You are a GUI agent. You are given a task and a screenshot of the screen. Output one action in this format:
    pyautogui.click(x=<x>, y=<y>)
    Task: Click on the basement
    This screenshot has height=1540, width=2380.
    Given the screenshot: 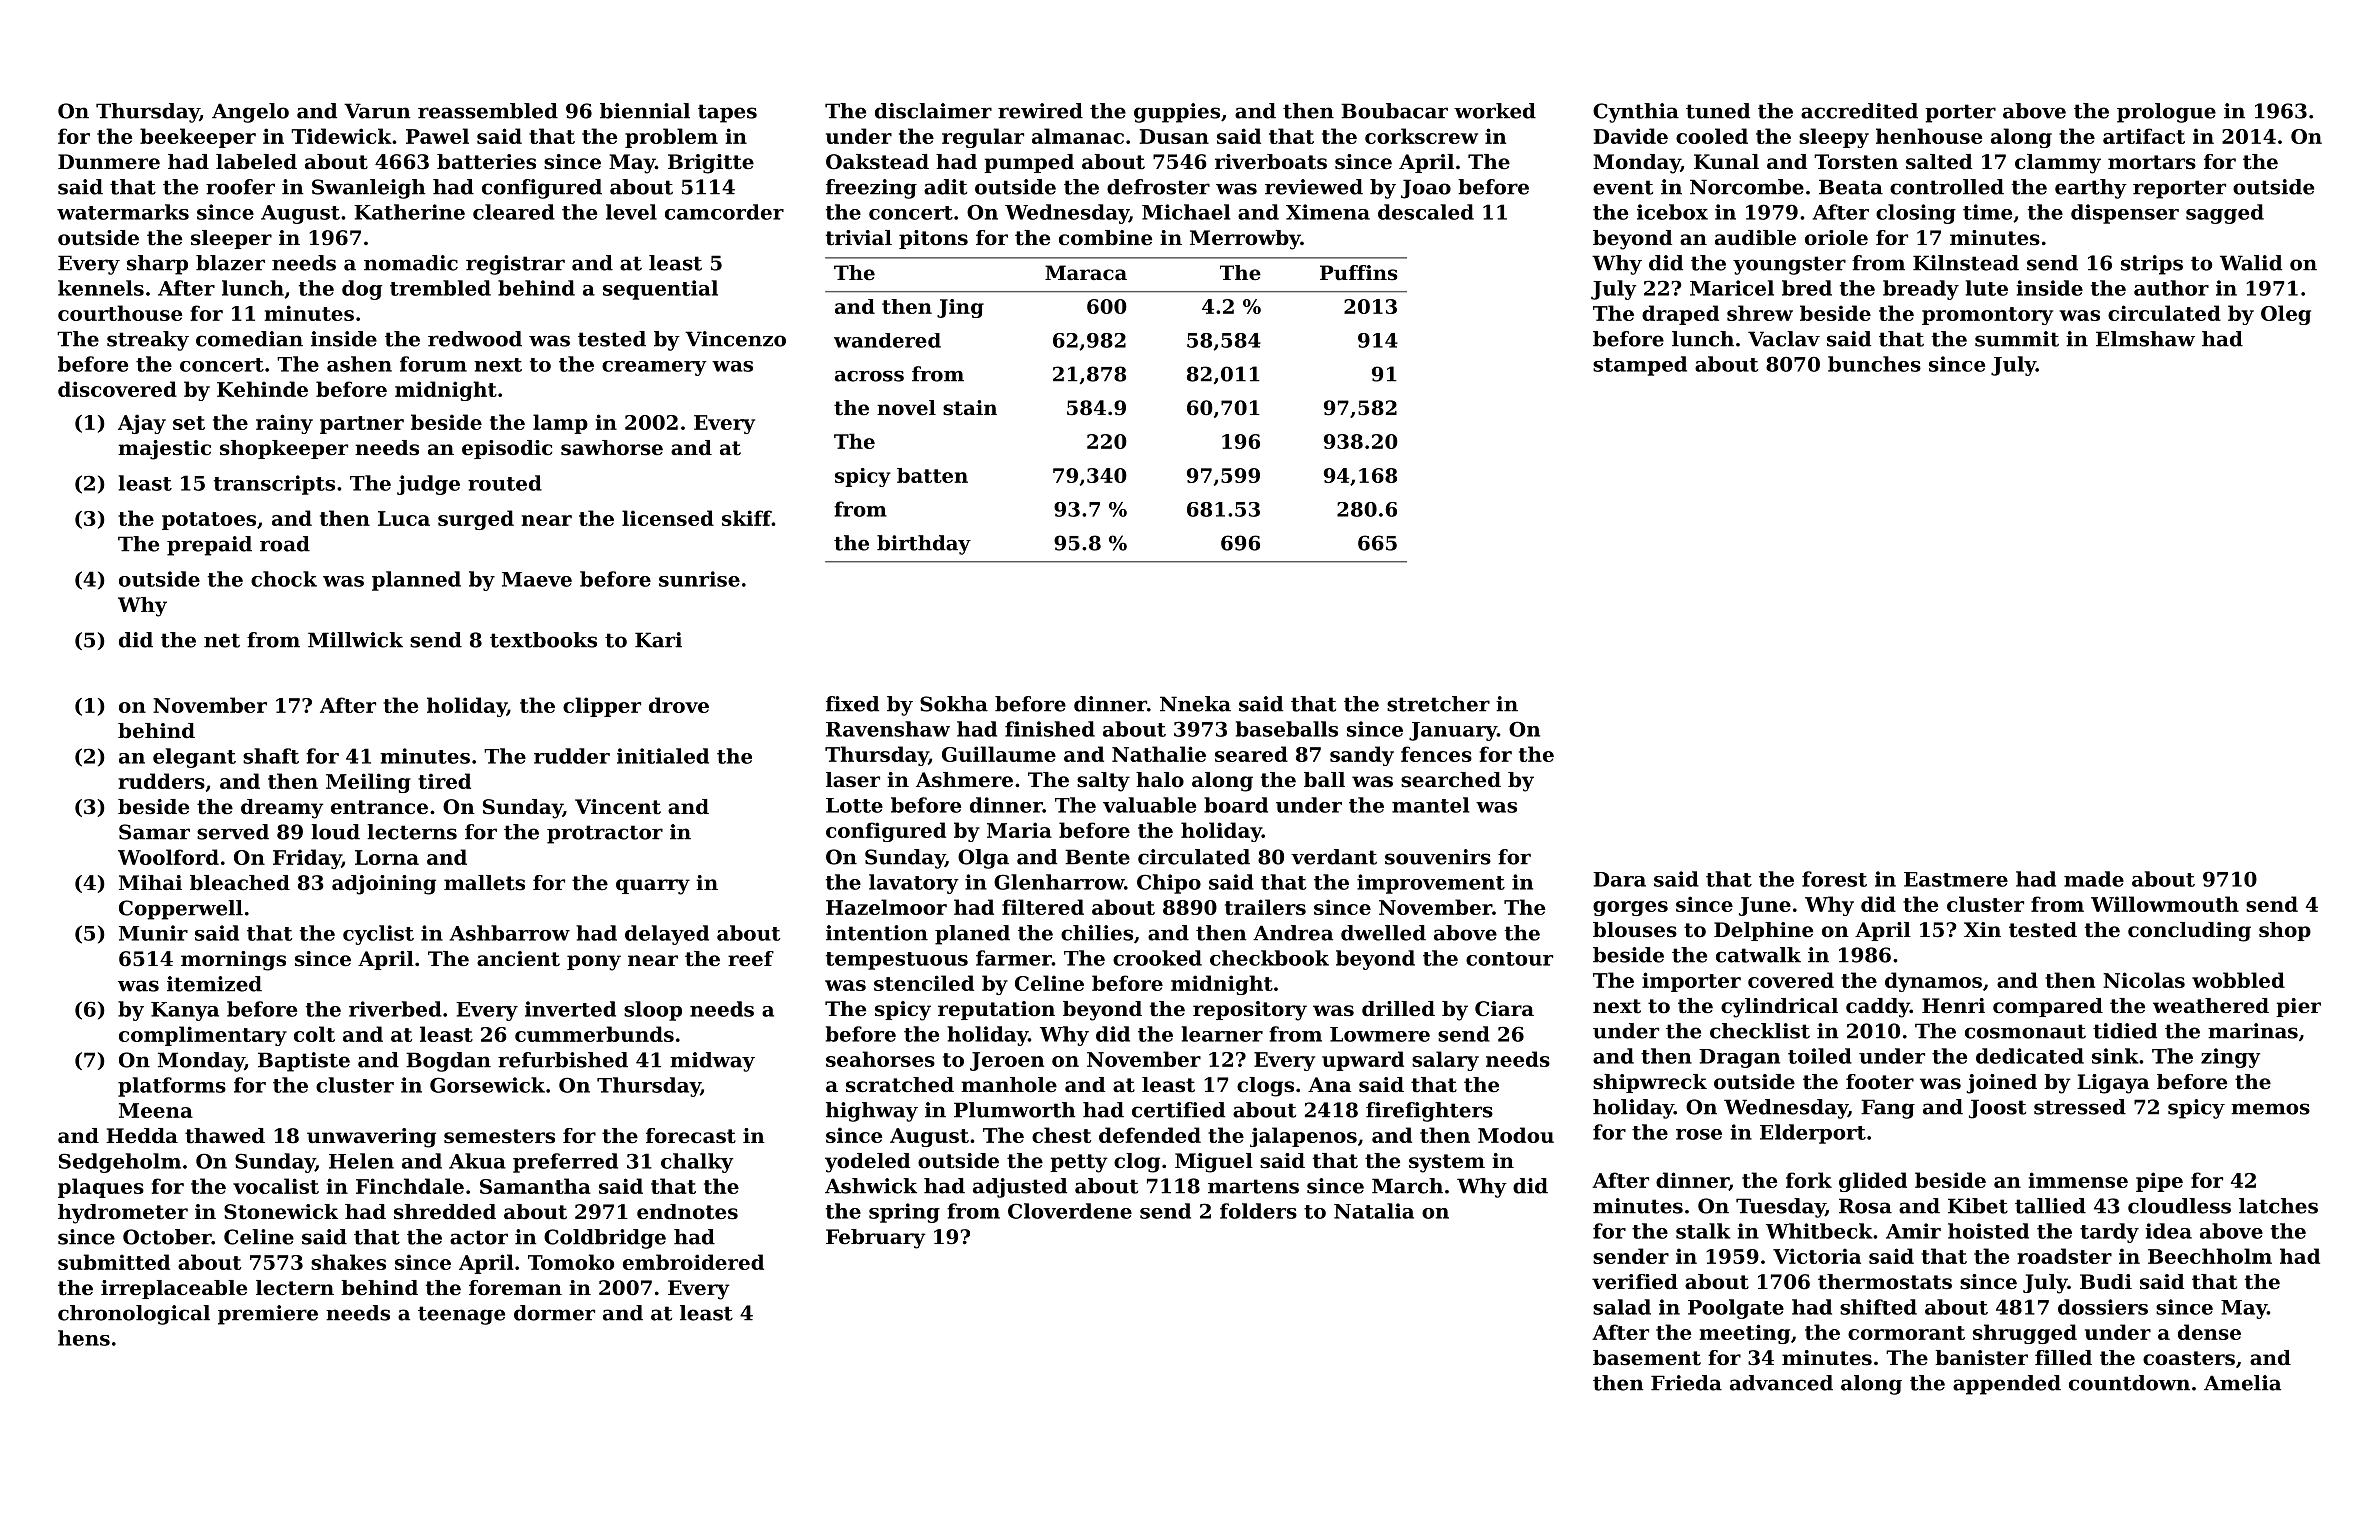 What is the action you would take?
    pyautogui.click(x=1647, y=1358)
